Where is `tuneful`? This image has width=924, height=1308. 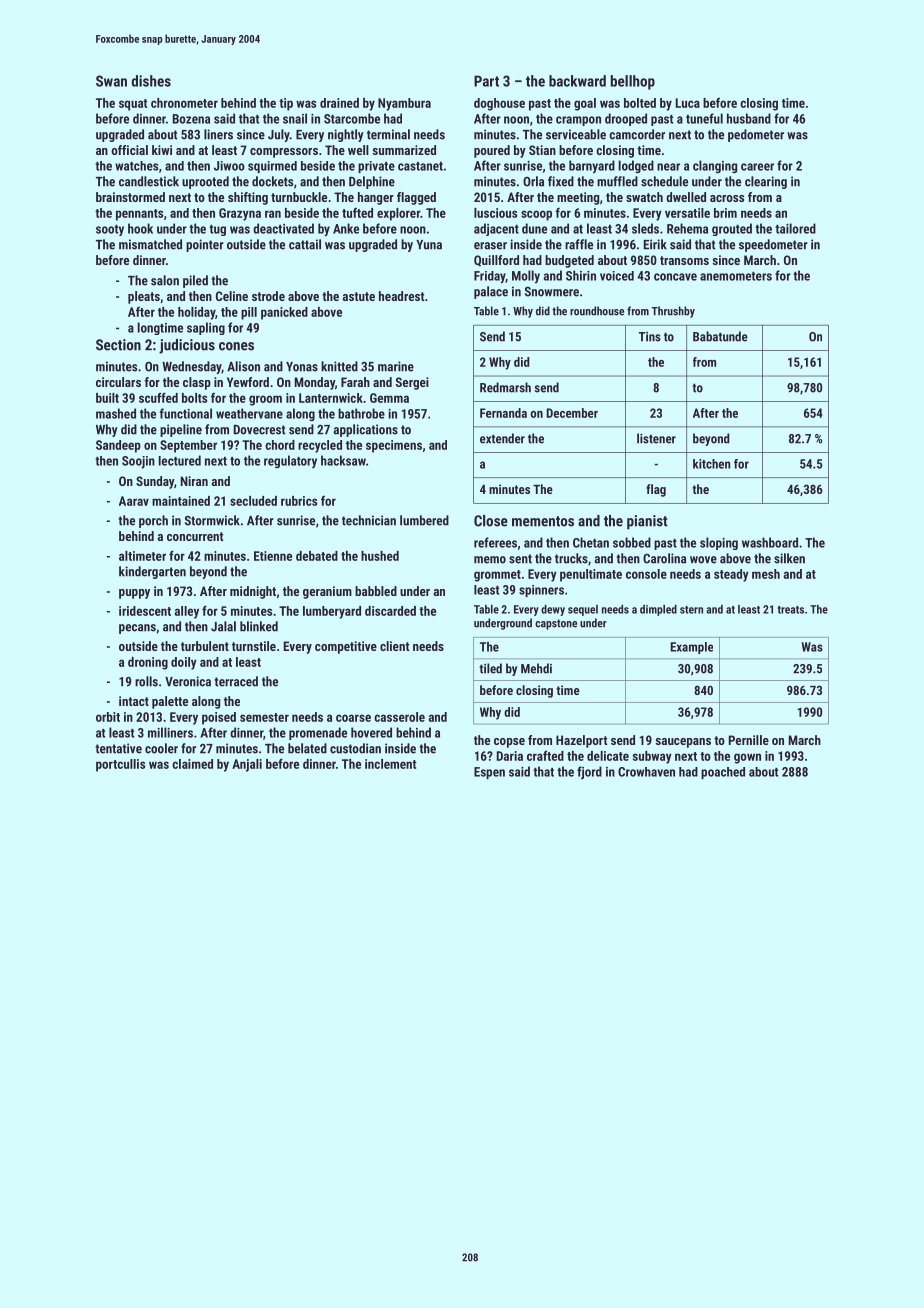 tuneful is located at coordinates (704, 118).
